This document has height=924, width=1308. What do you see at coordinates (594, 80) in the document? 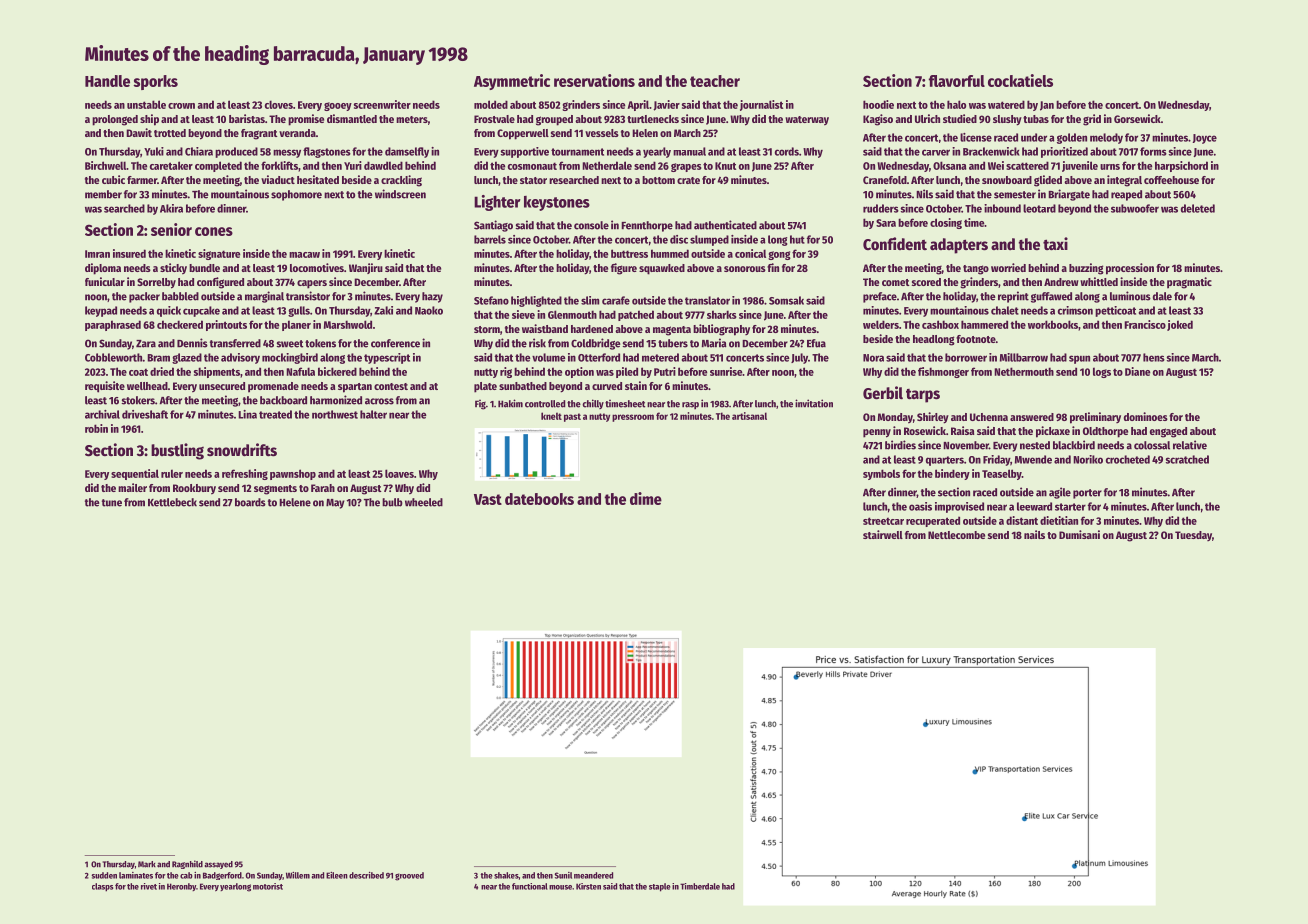
I see `reservations` at bounding box center [594, 80].
